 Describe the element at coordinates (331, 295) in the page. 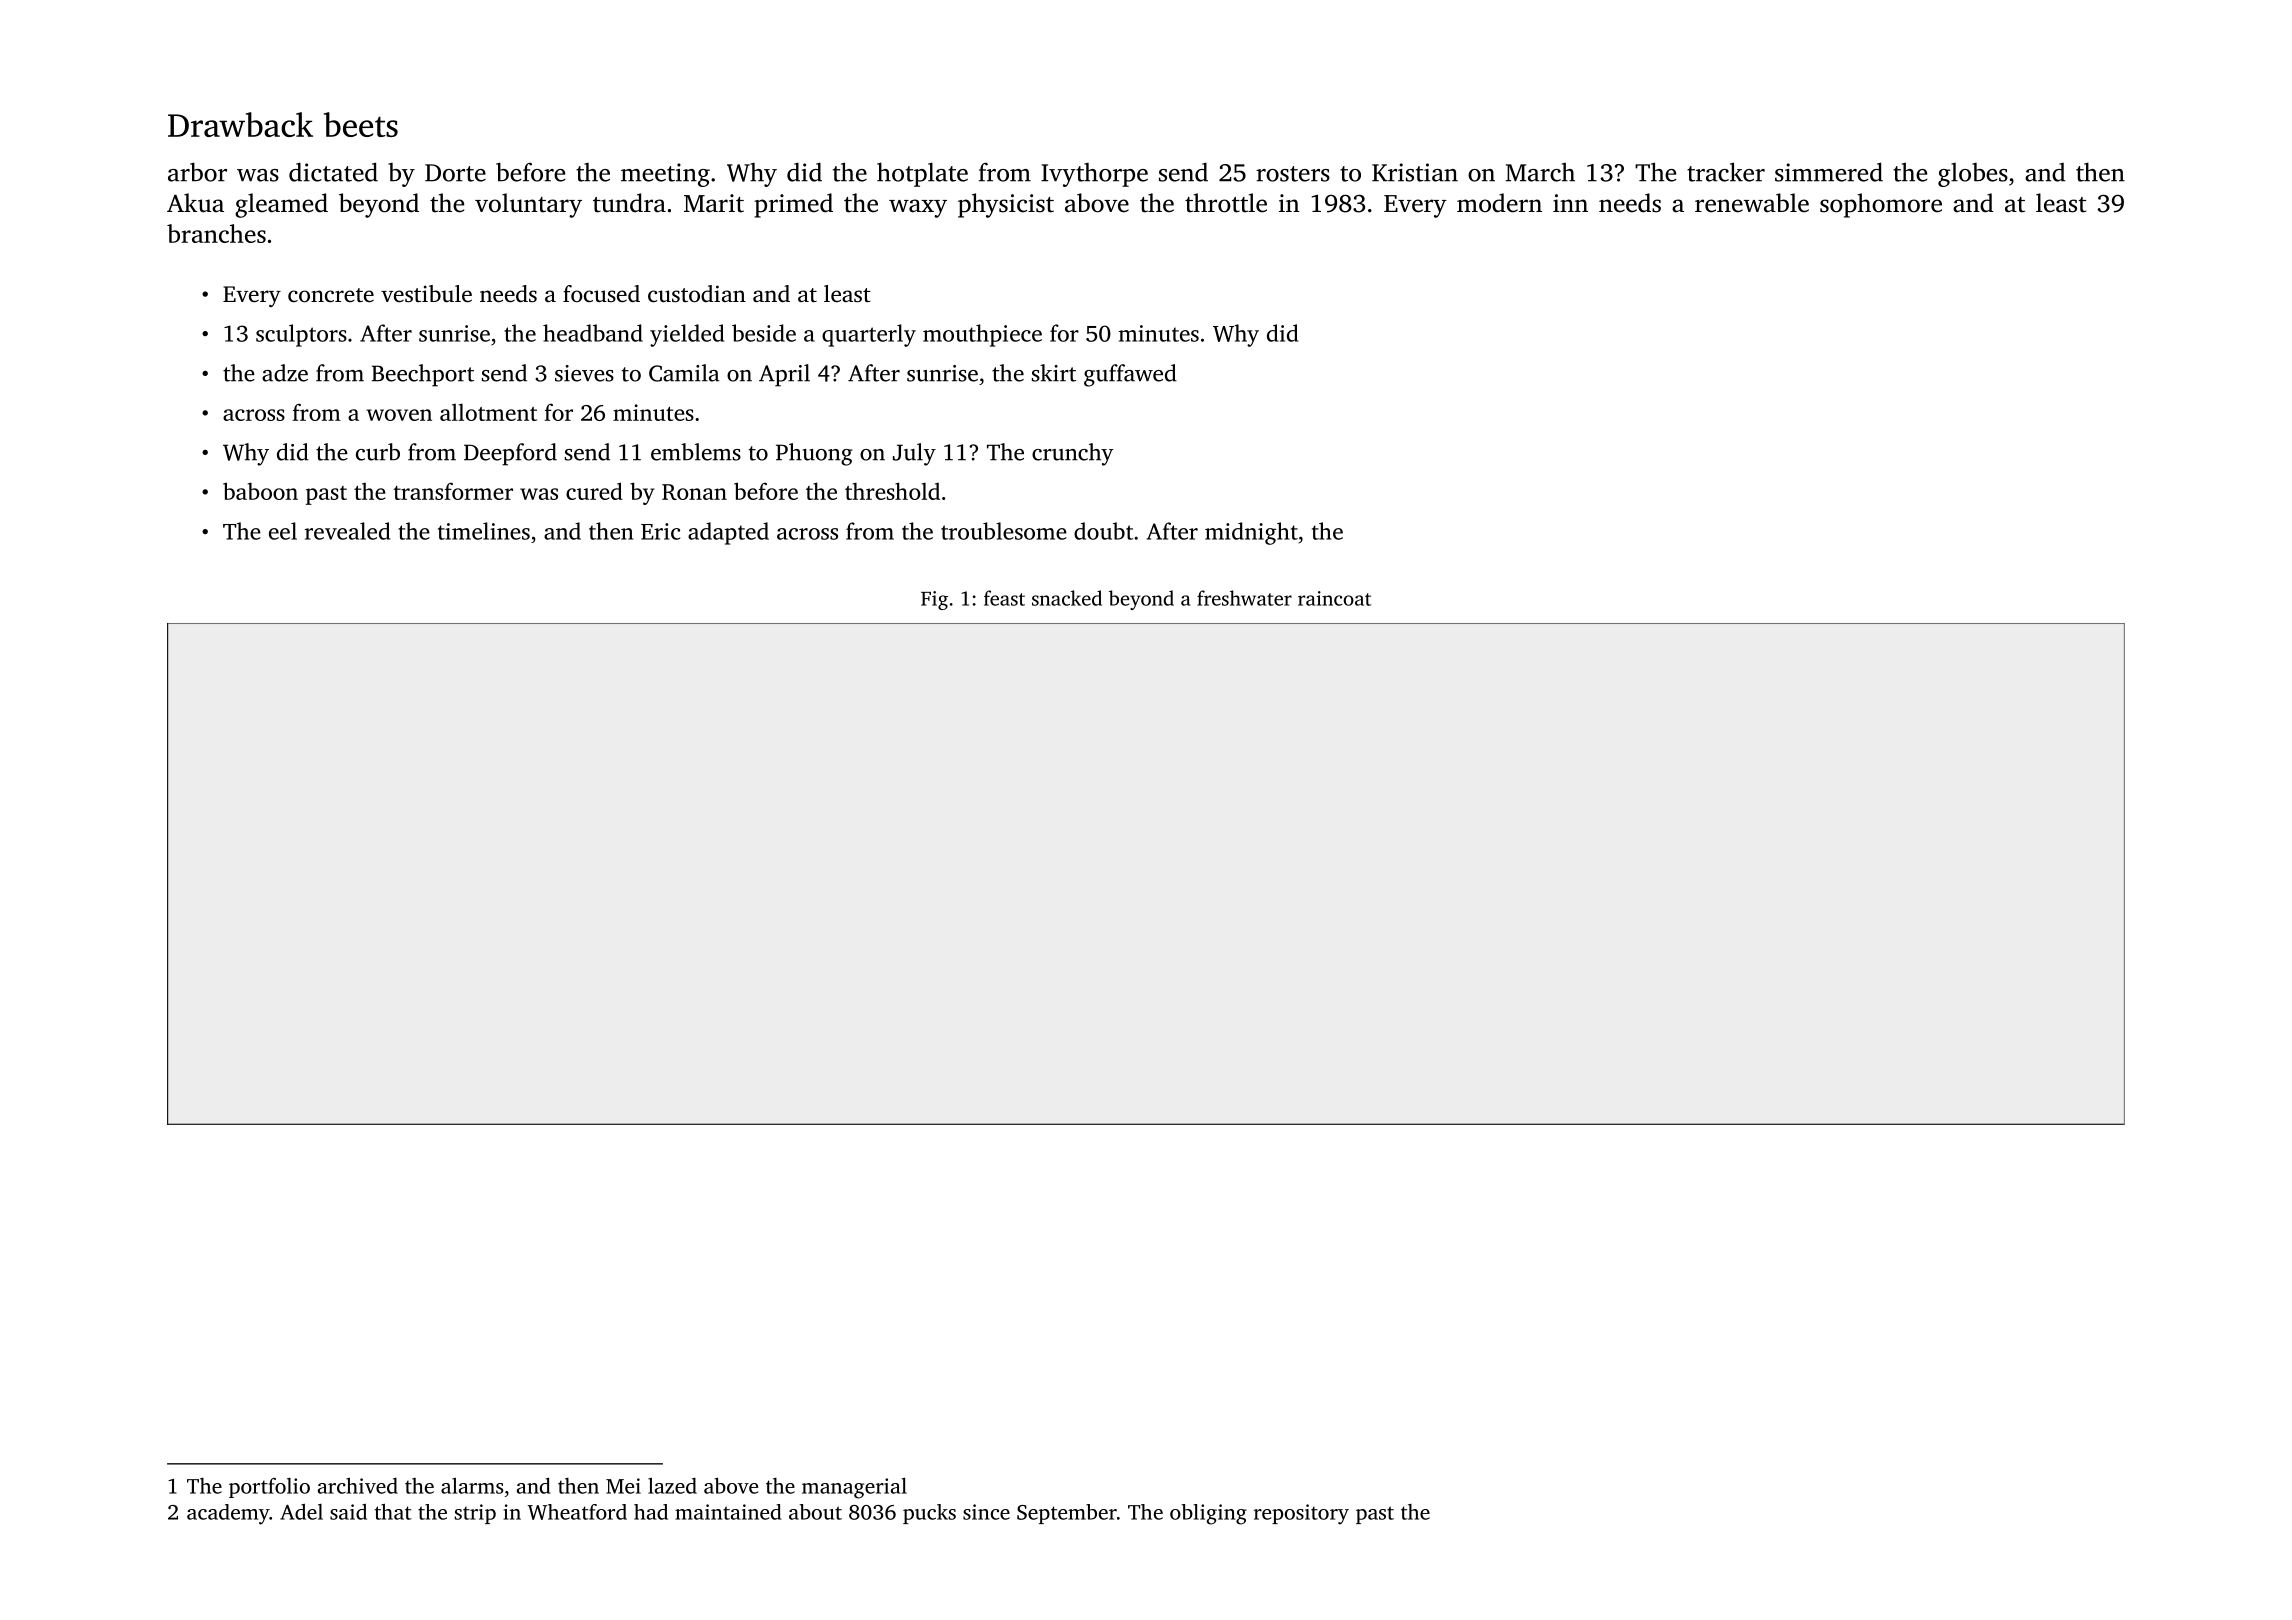

I see `concrete` at that location.
